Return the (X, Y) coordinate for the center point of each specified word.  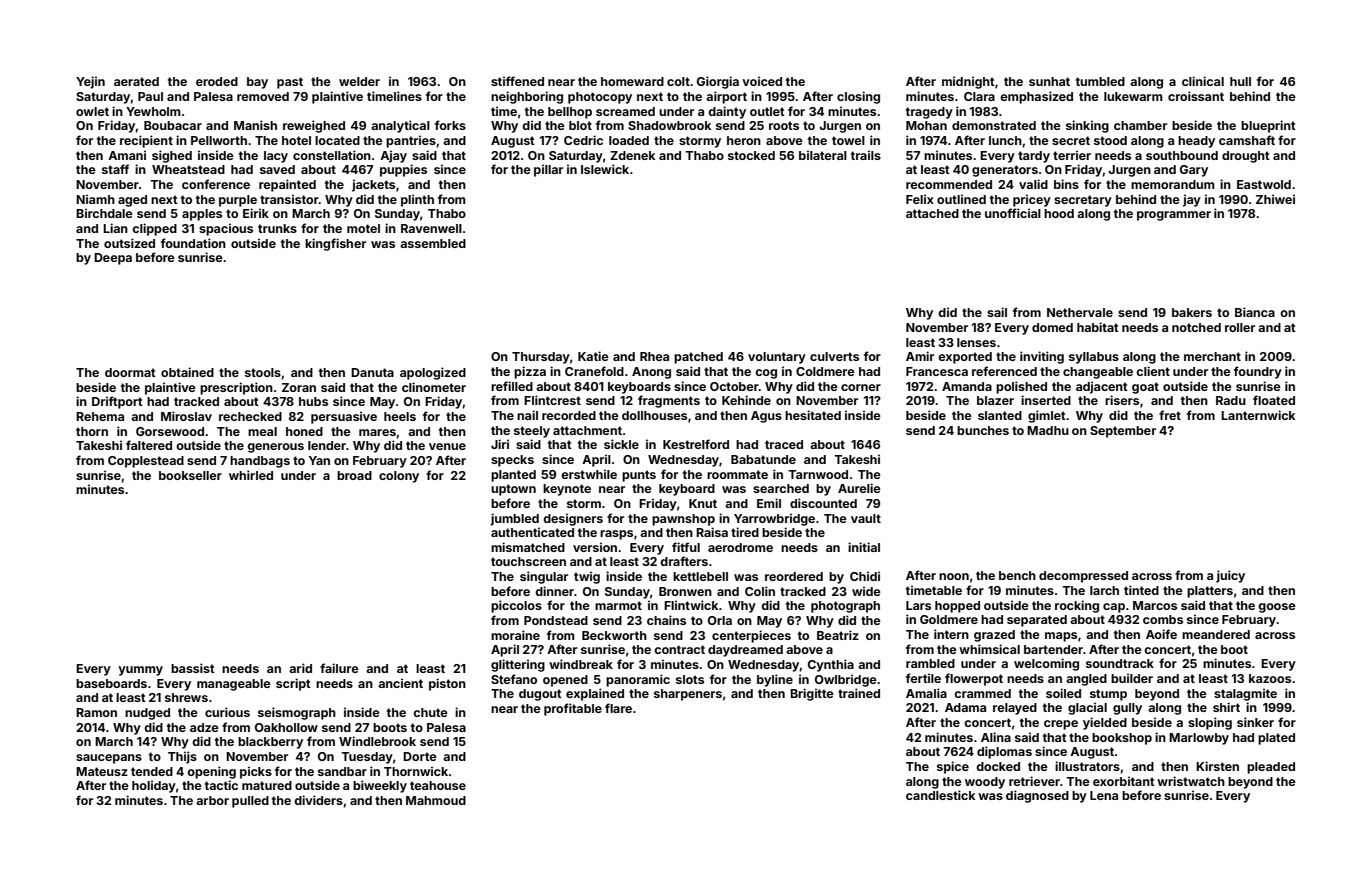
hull (1240, 81)
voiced (762, 81)
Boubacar (173, 125)
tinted (1141, 590)
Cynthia (831, 665)
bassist (193, 668)
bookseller (190, 475)
